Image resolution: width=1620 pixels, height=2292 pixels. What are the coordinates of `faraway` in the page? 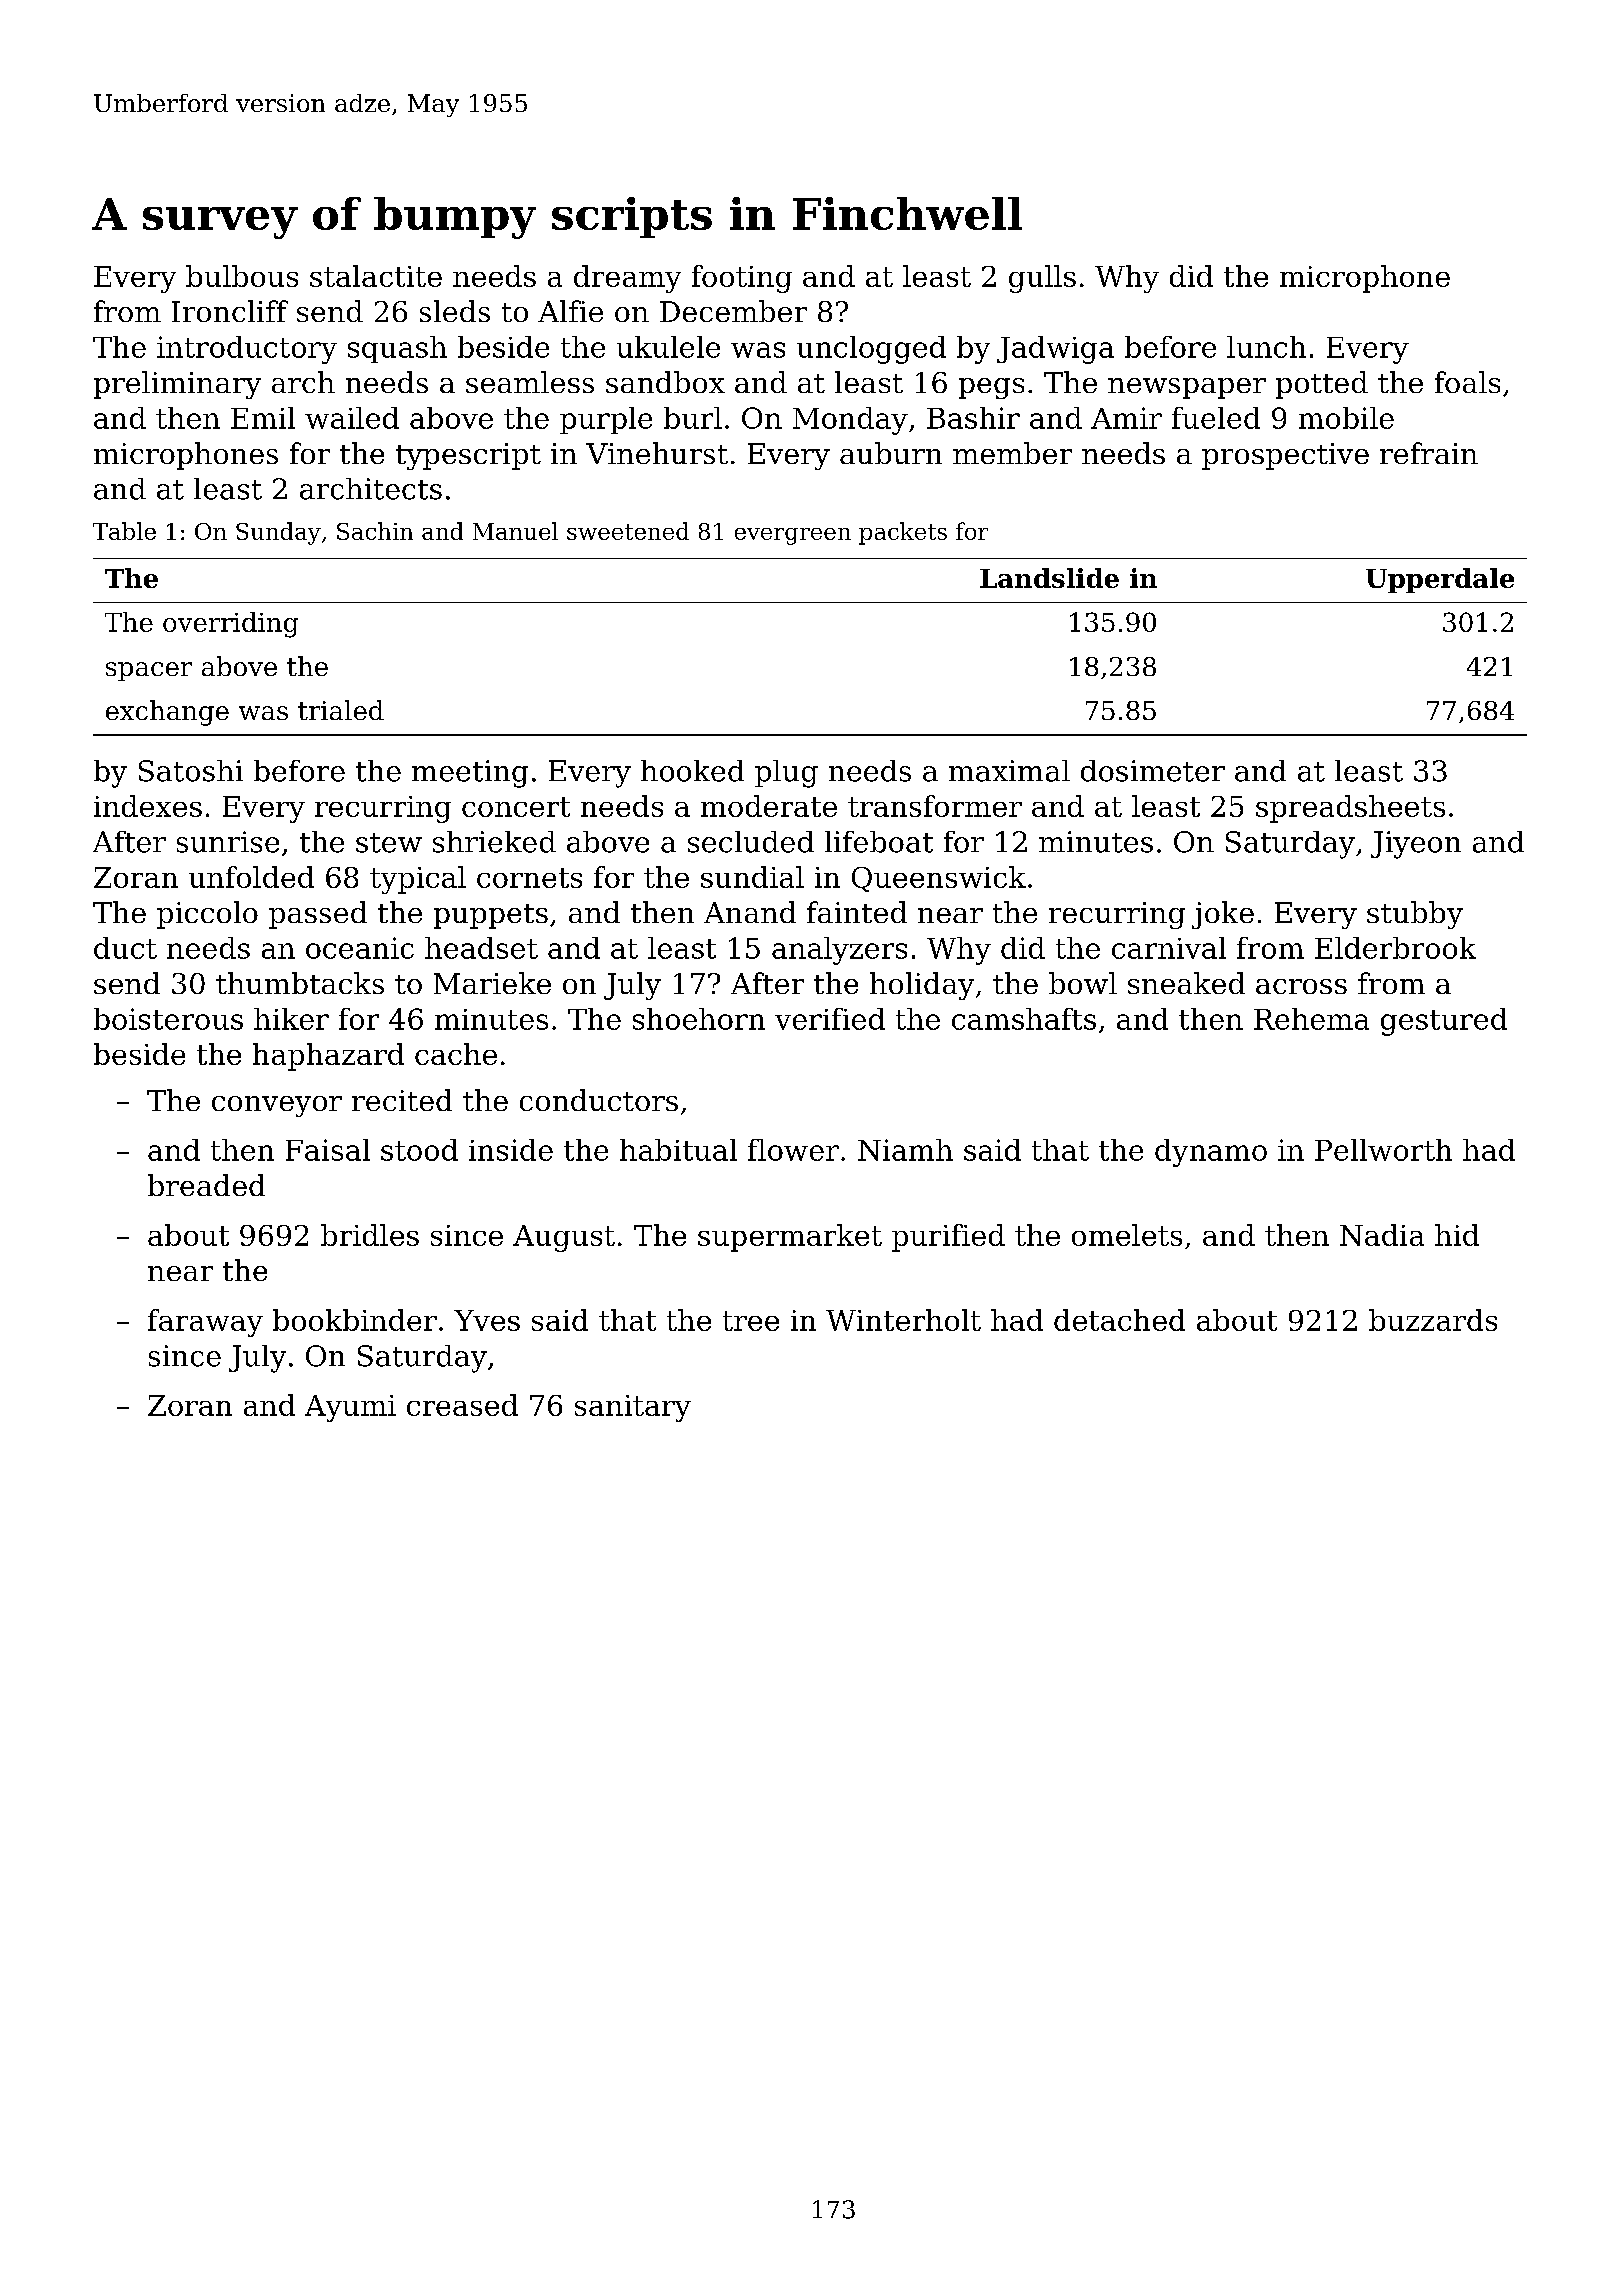 It's located at (205, 1323).
